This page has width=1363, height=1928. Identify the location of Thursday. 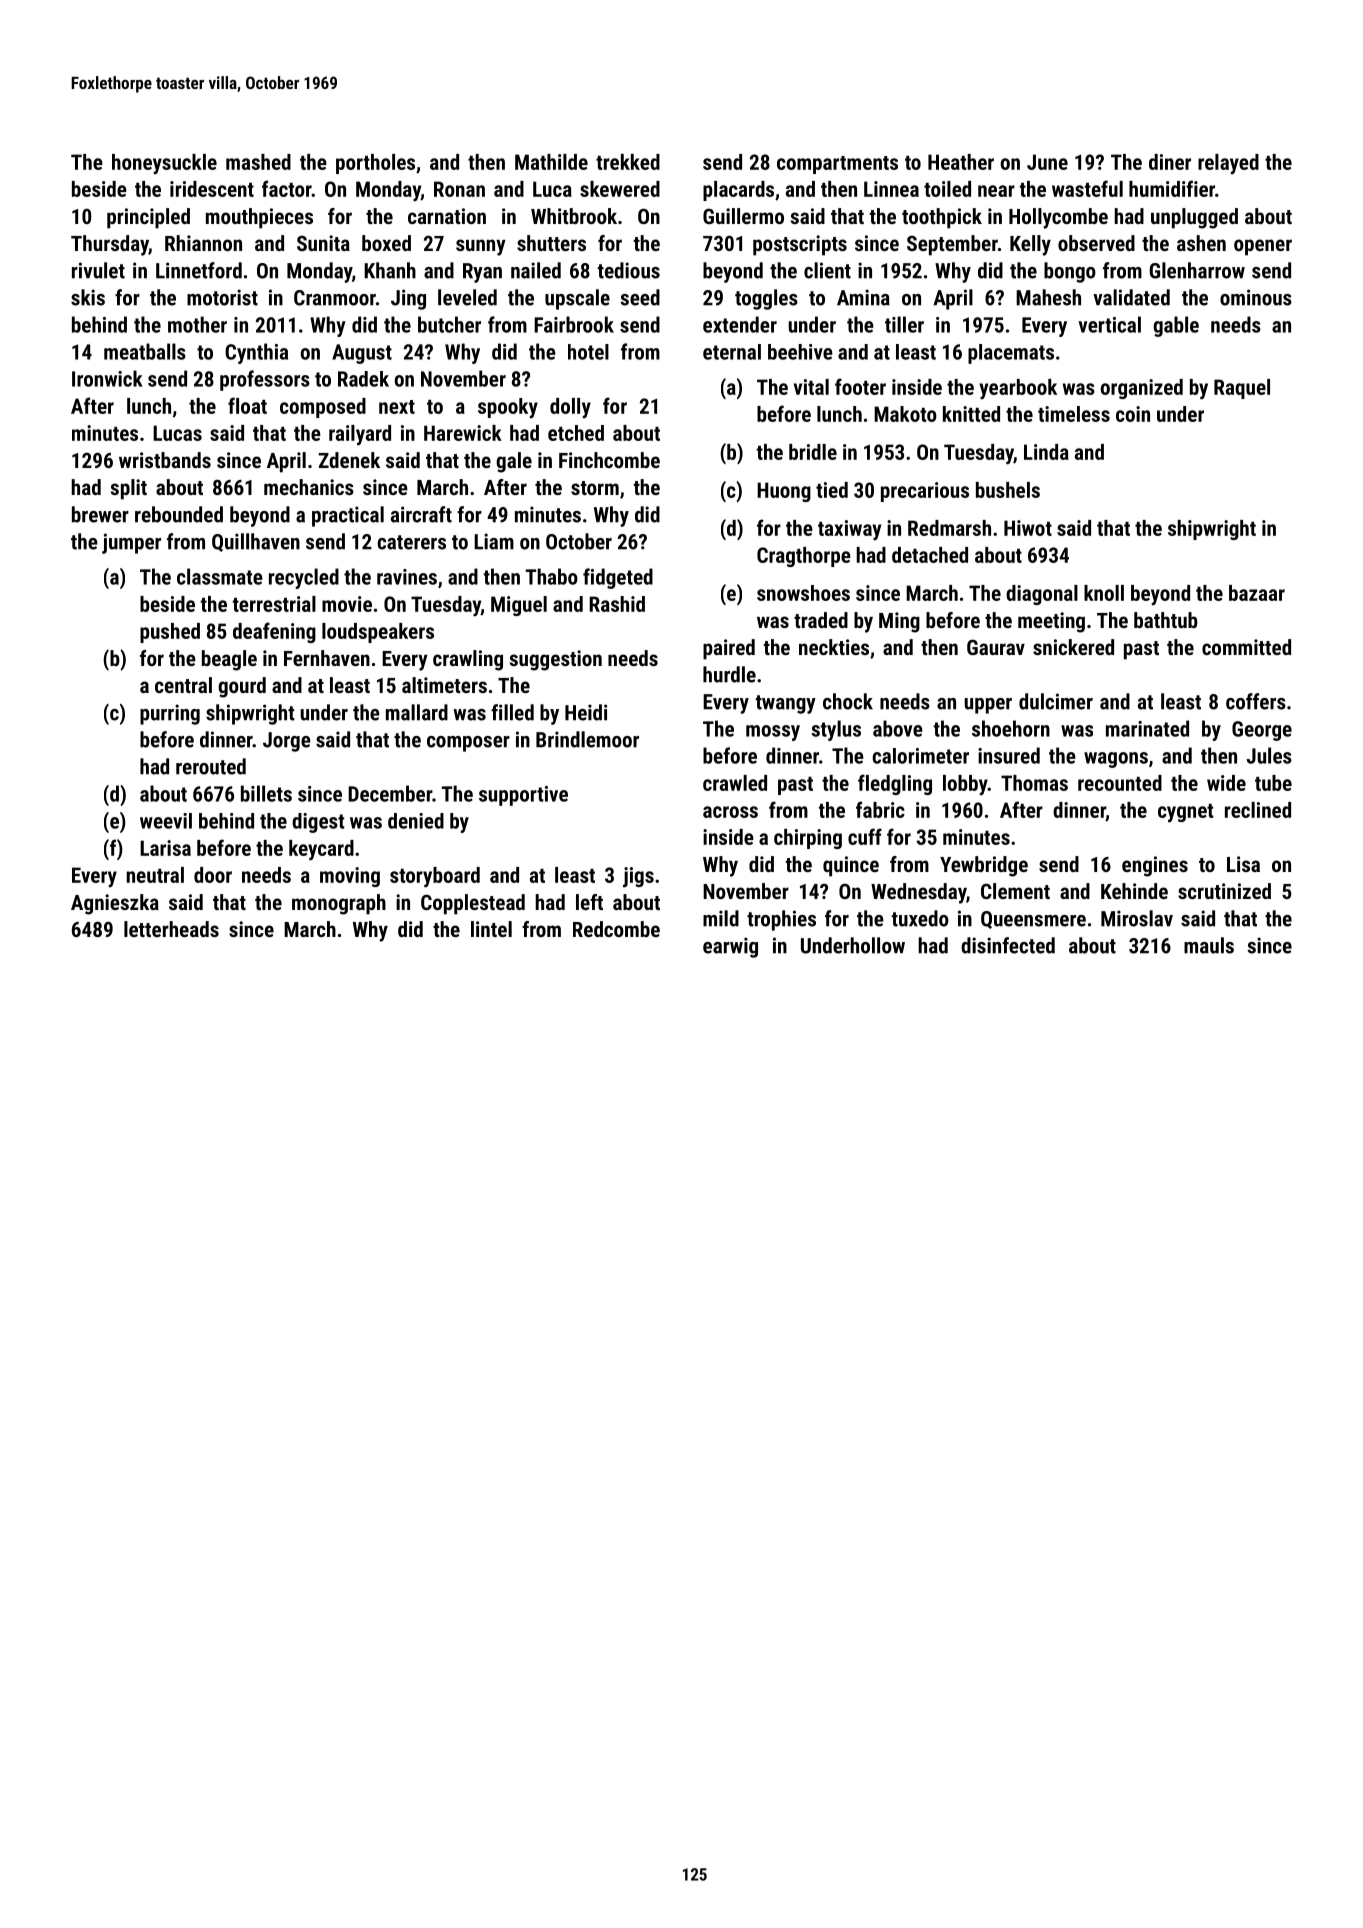
(110, 245).
